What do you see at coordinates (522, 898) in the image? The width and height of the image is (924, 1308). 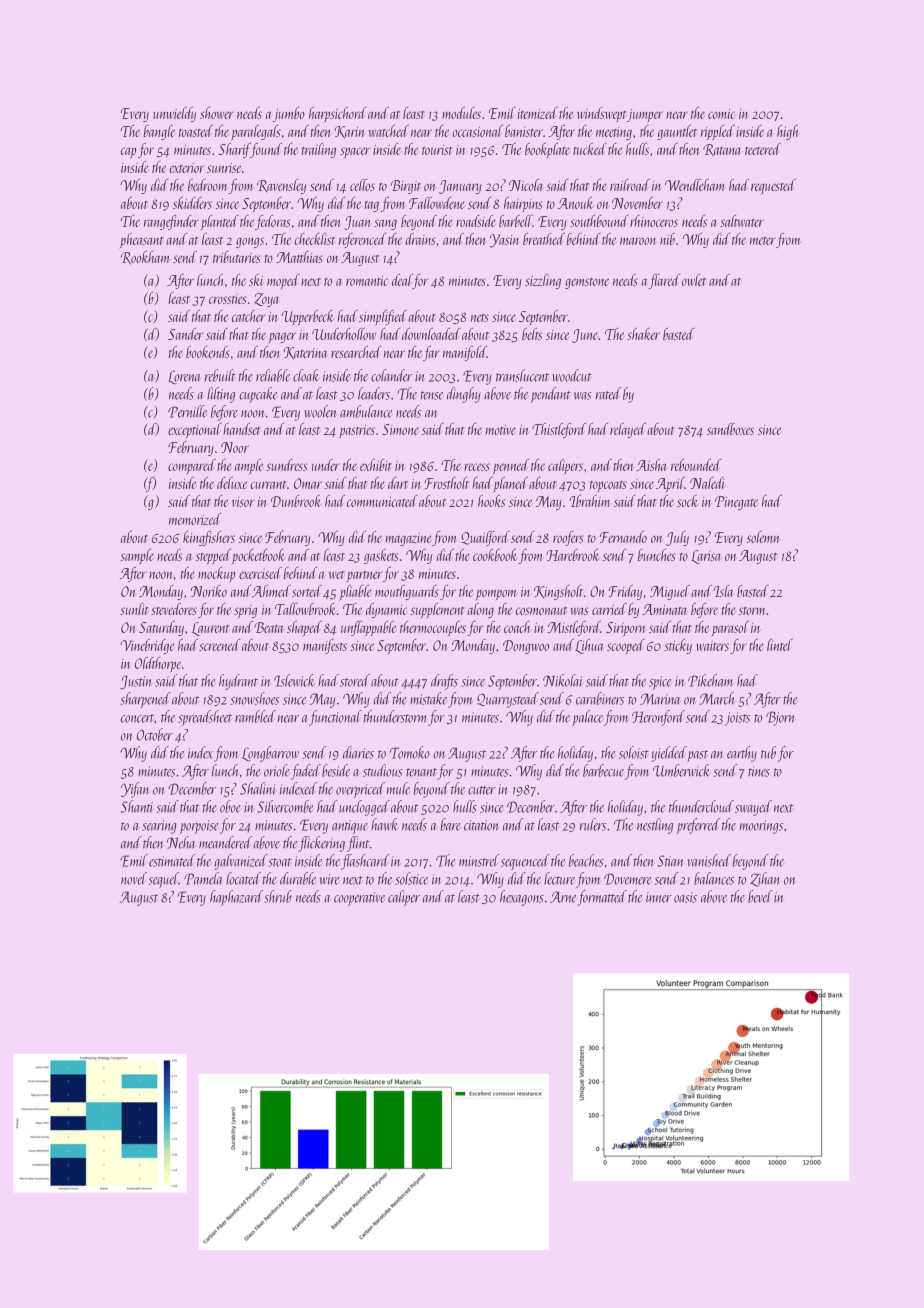 I see `hexagons` at bounding box center [522, 898].
